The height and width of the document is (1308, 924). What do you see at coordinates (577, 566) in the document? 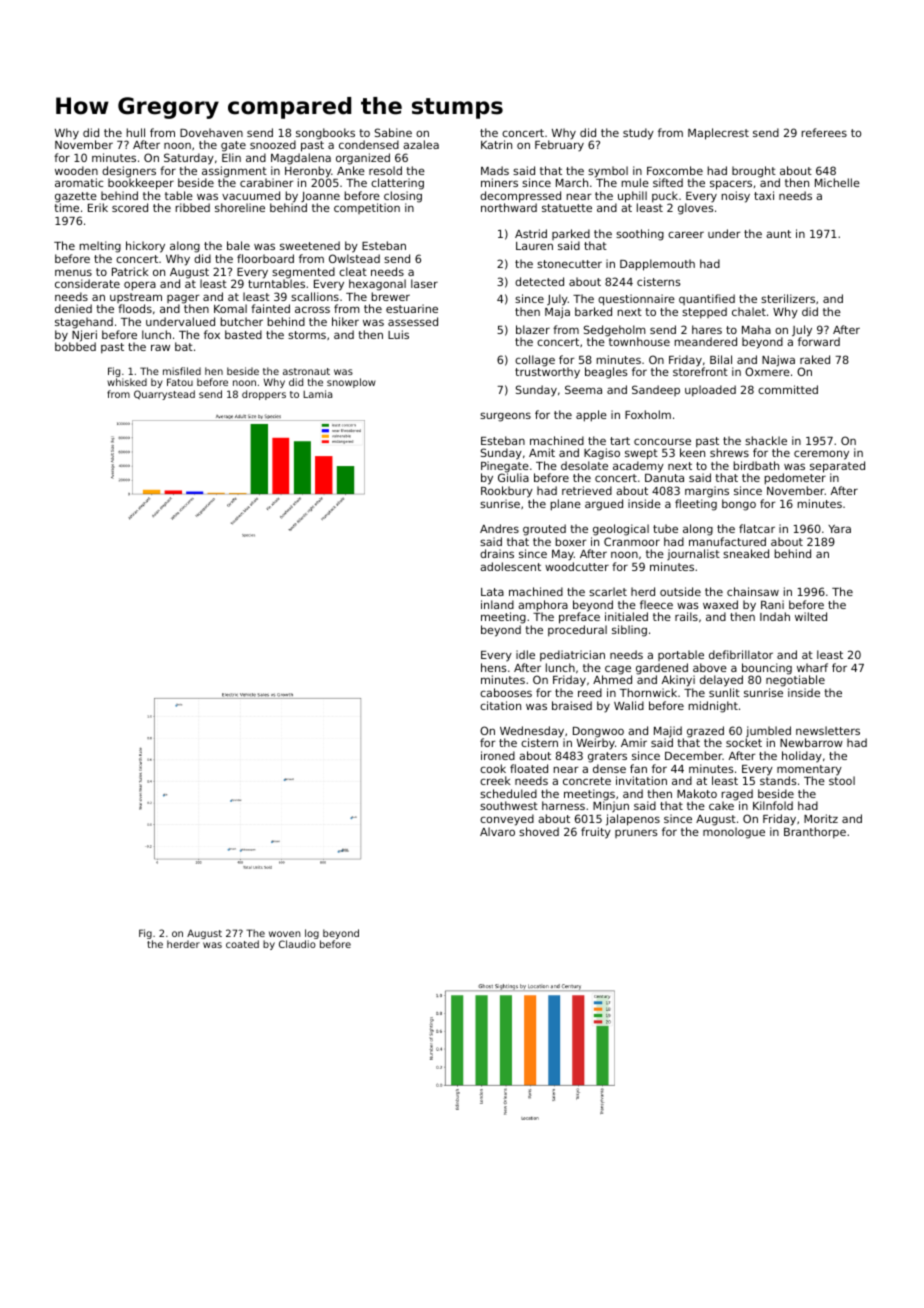
I see `woodcutter` at bounding box center [577, 566].
